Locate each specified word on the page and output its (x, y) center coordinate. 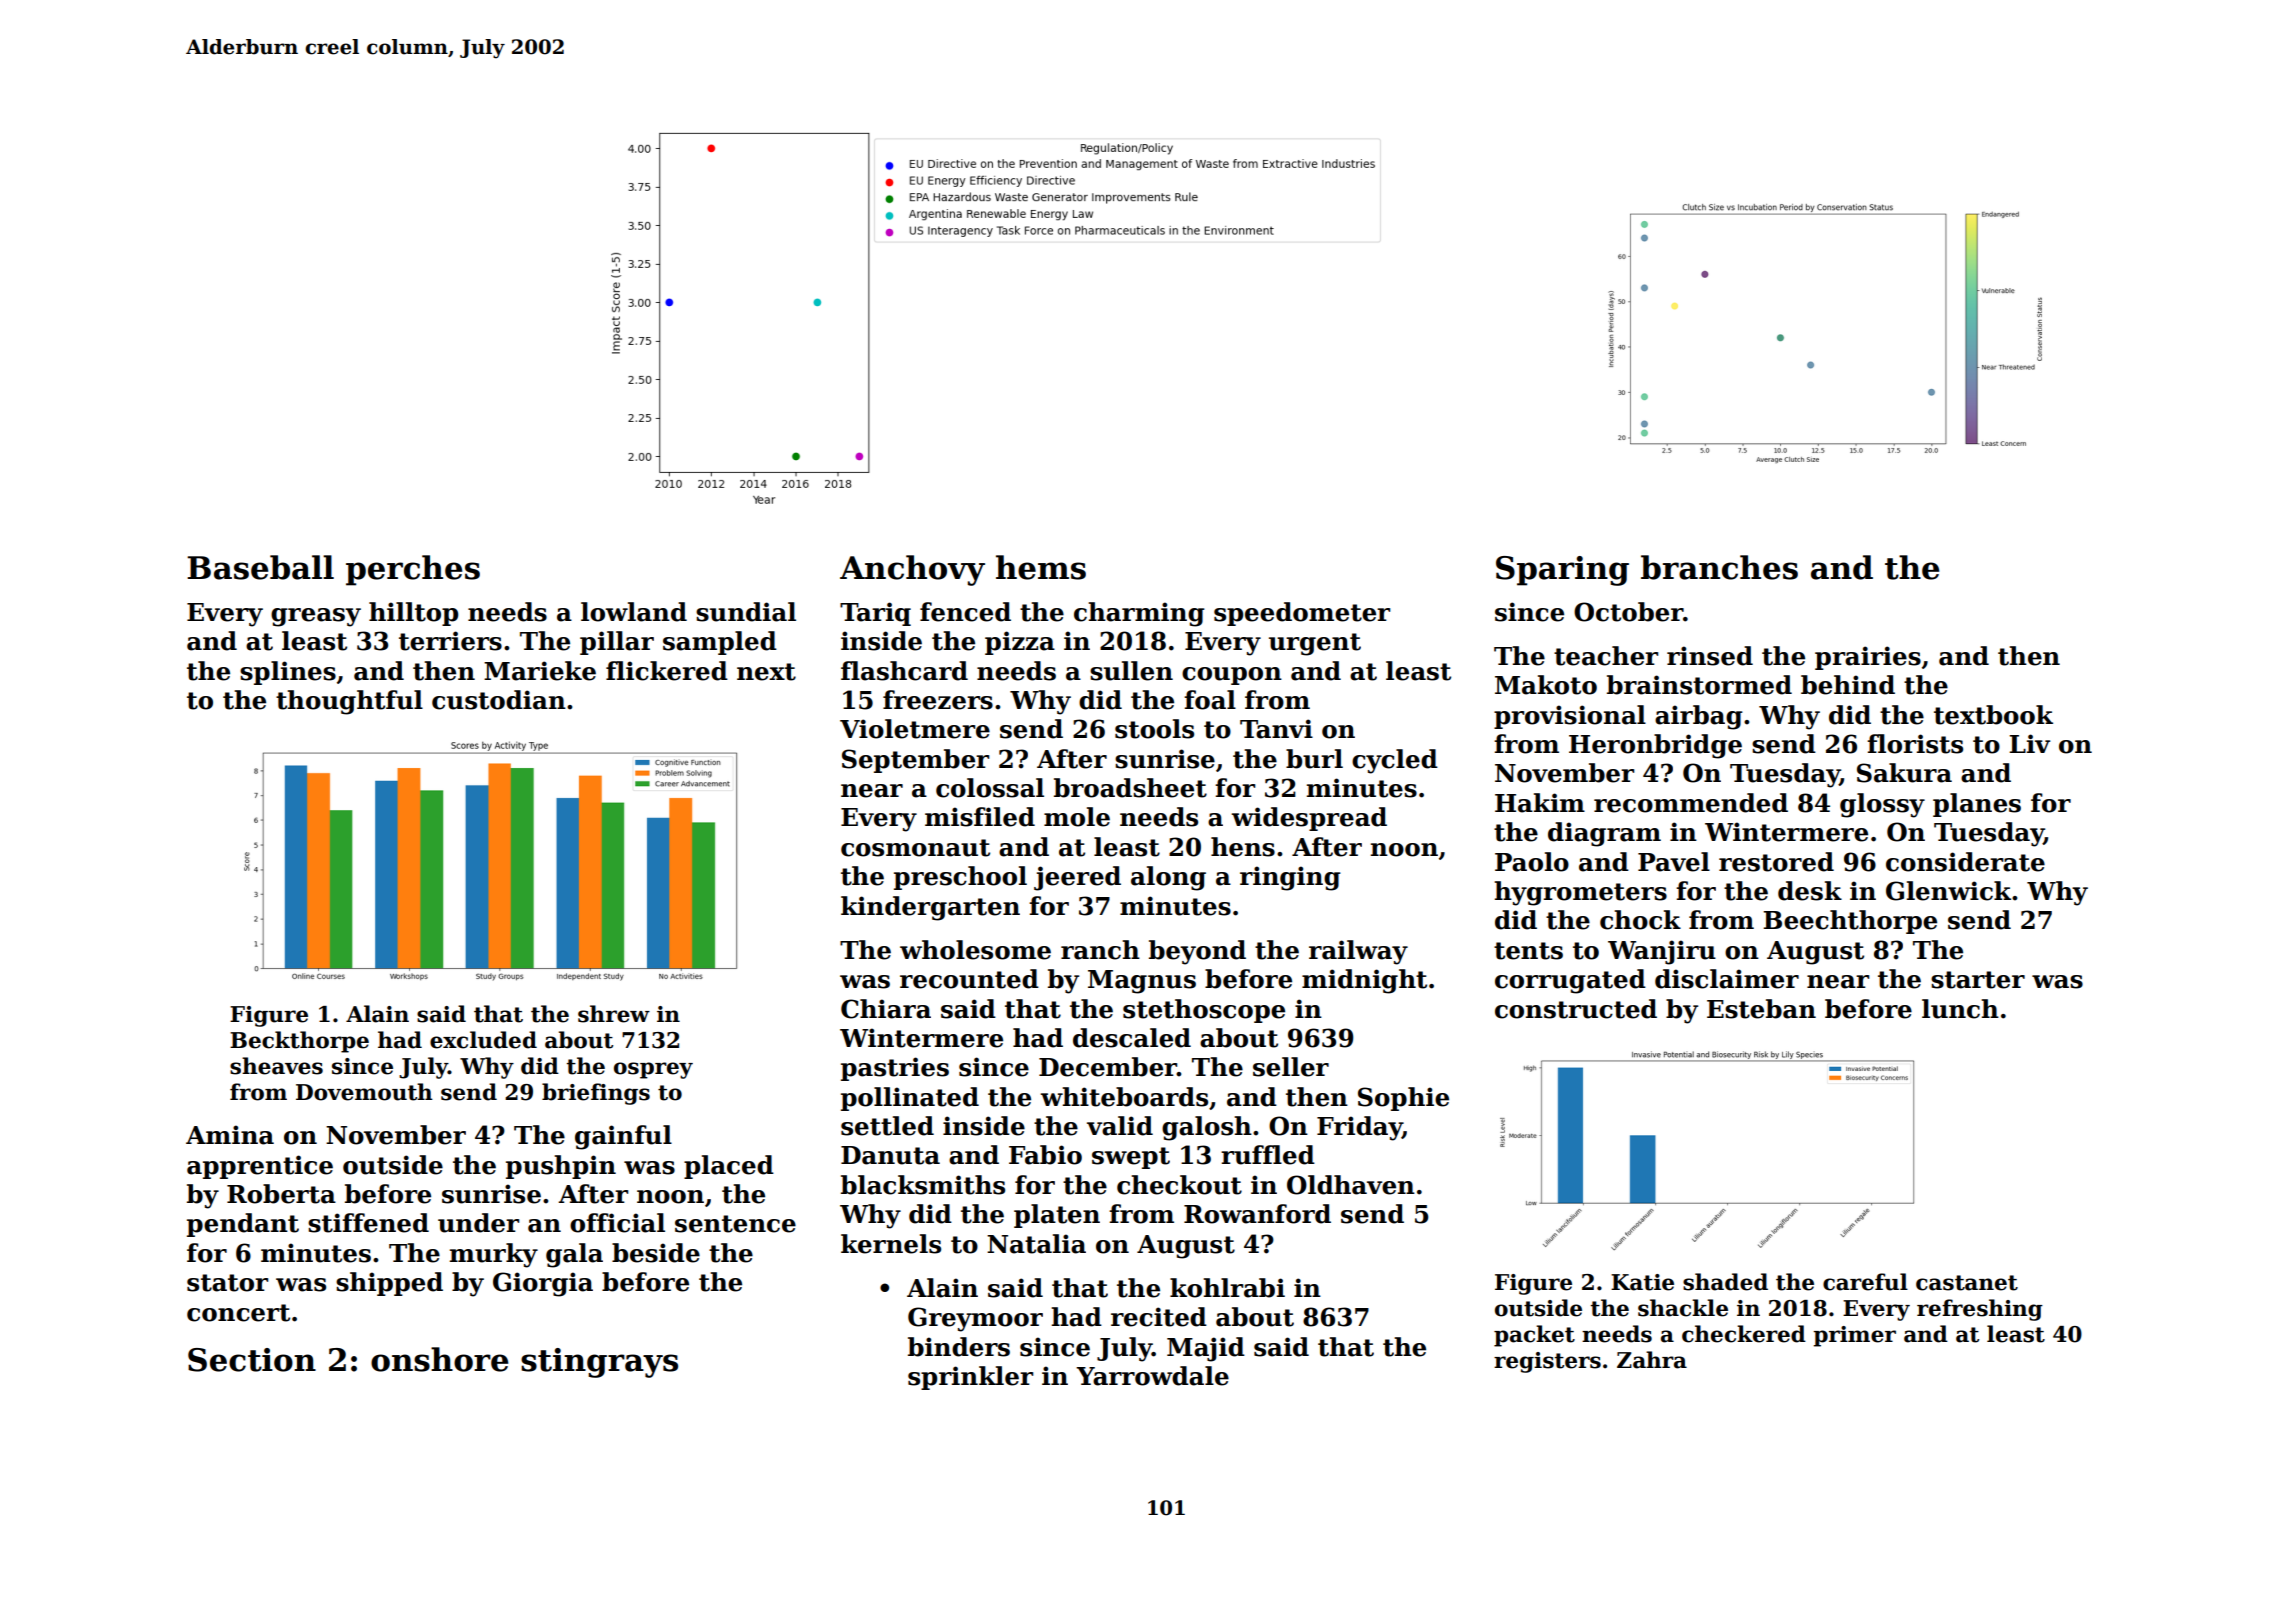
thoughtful (349, 702)
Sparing (1562, 571)
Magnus (1142, 982)
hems (1041, 567)
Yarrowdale (1152, 1376)
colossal (990, 788)
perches (413, 570)
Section (252, 1360)
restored (1776, 862)
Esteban (1761, 1009)
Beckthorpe (299, 1042)
